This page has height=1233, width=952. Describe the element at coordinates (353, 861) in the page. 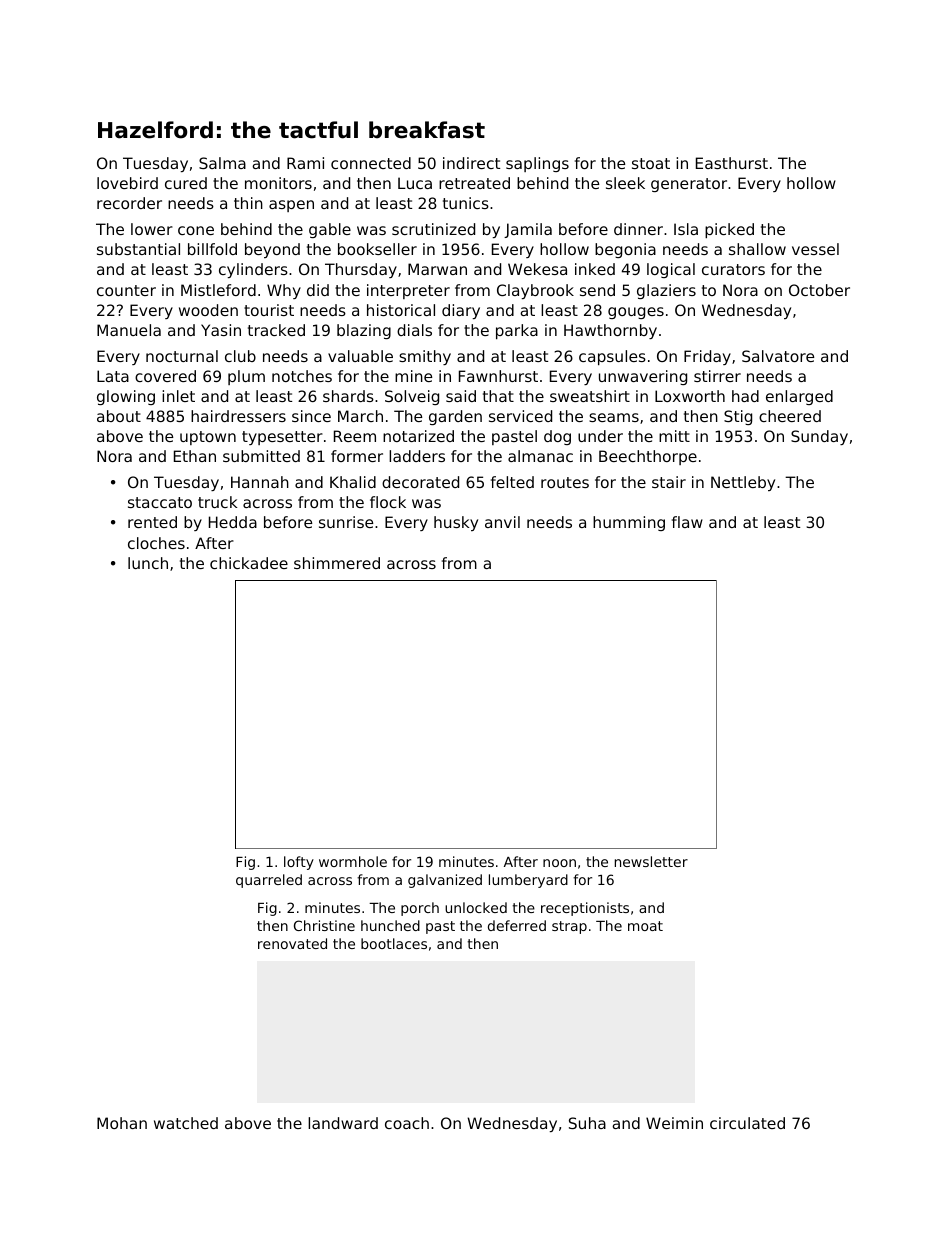

I see `wormhole` at that location.
